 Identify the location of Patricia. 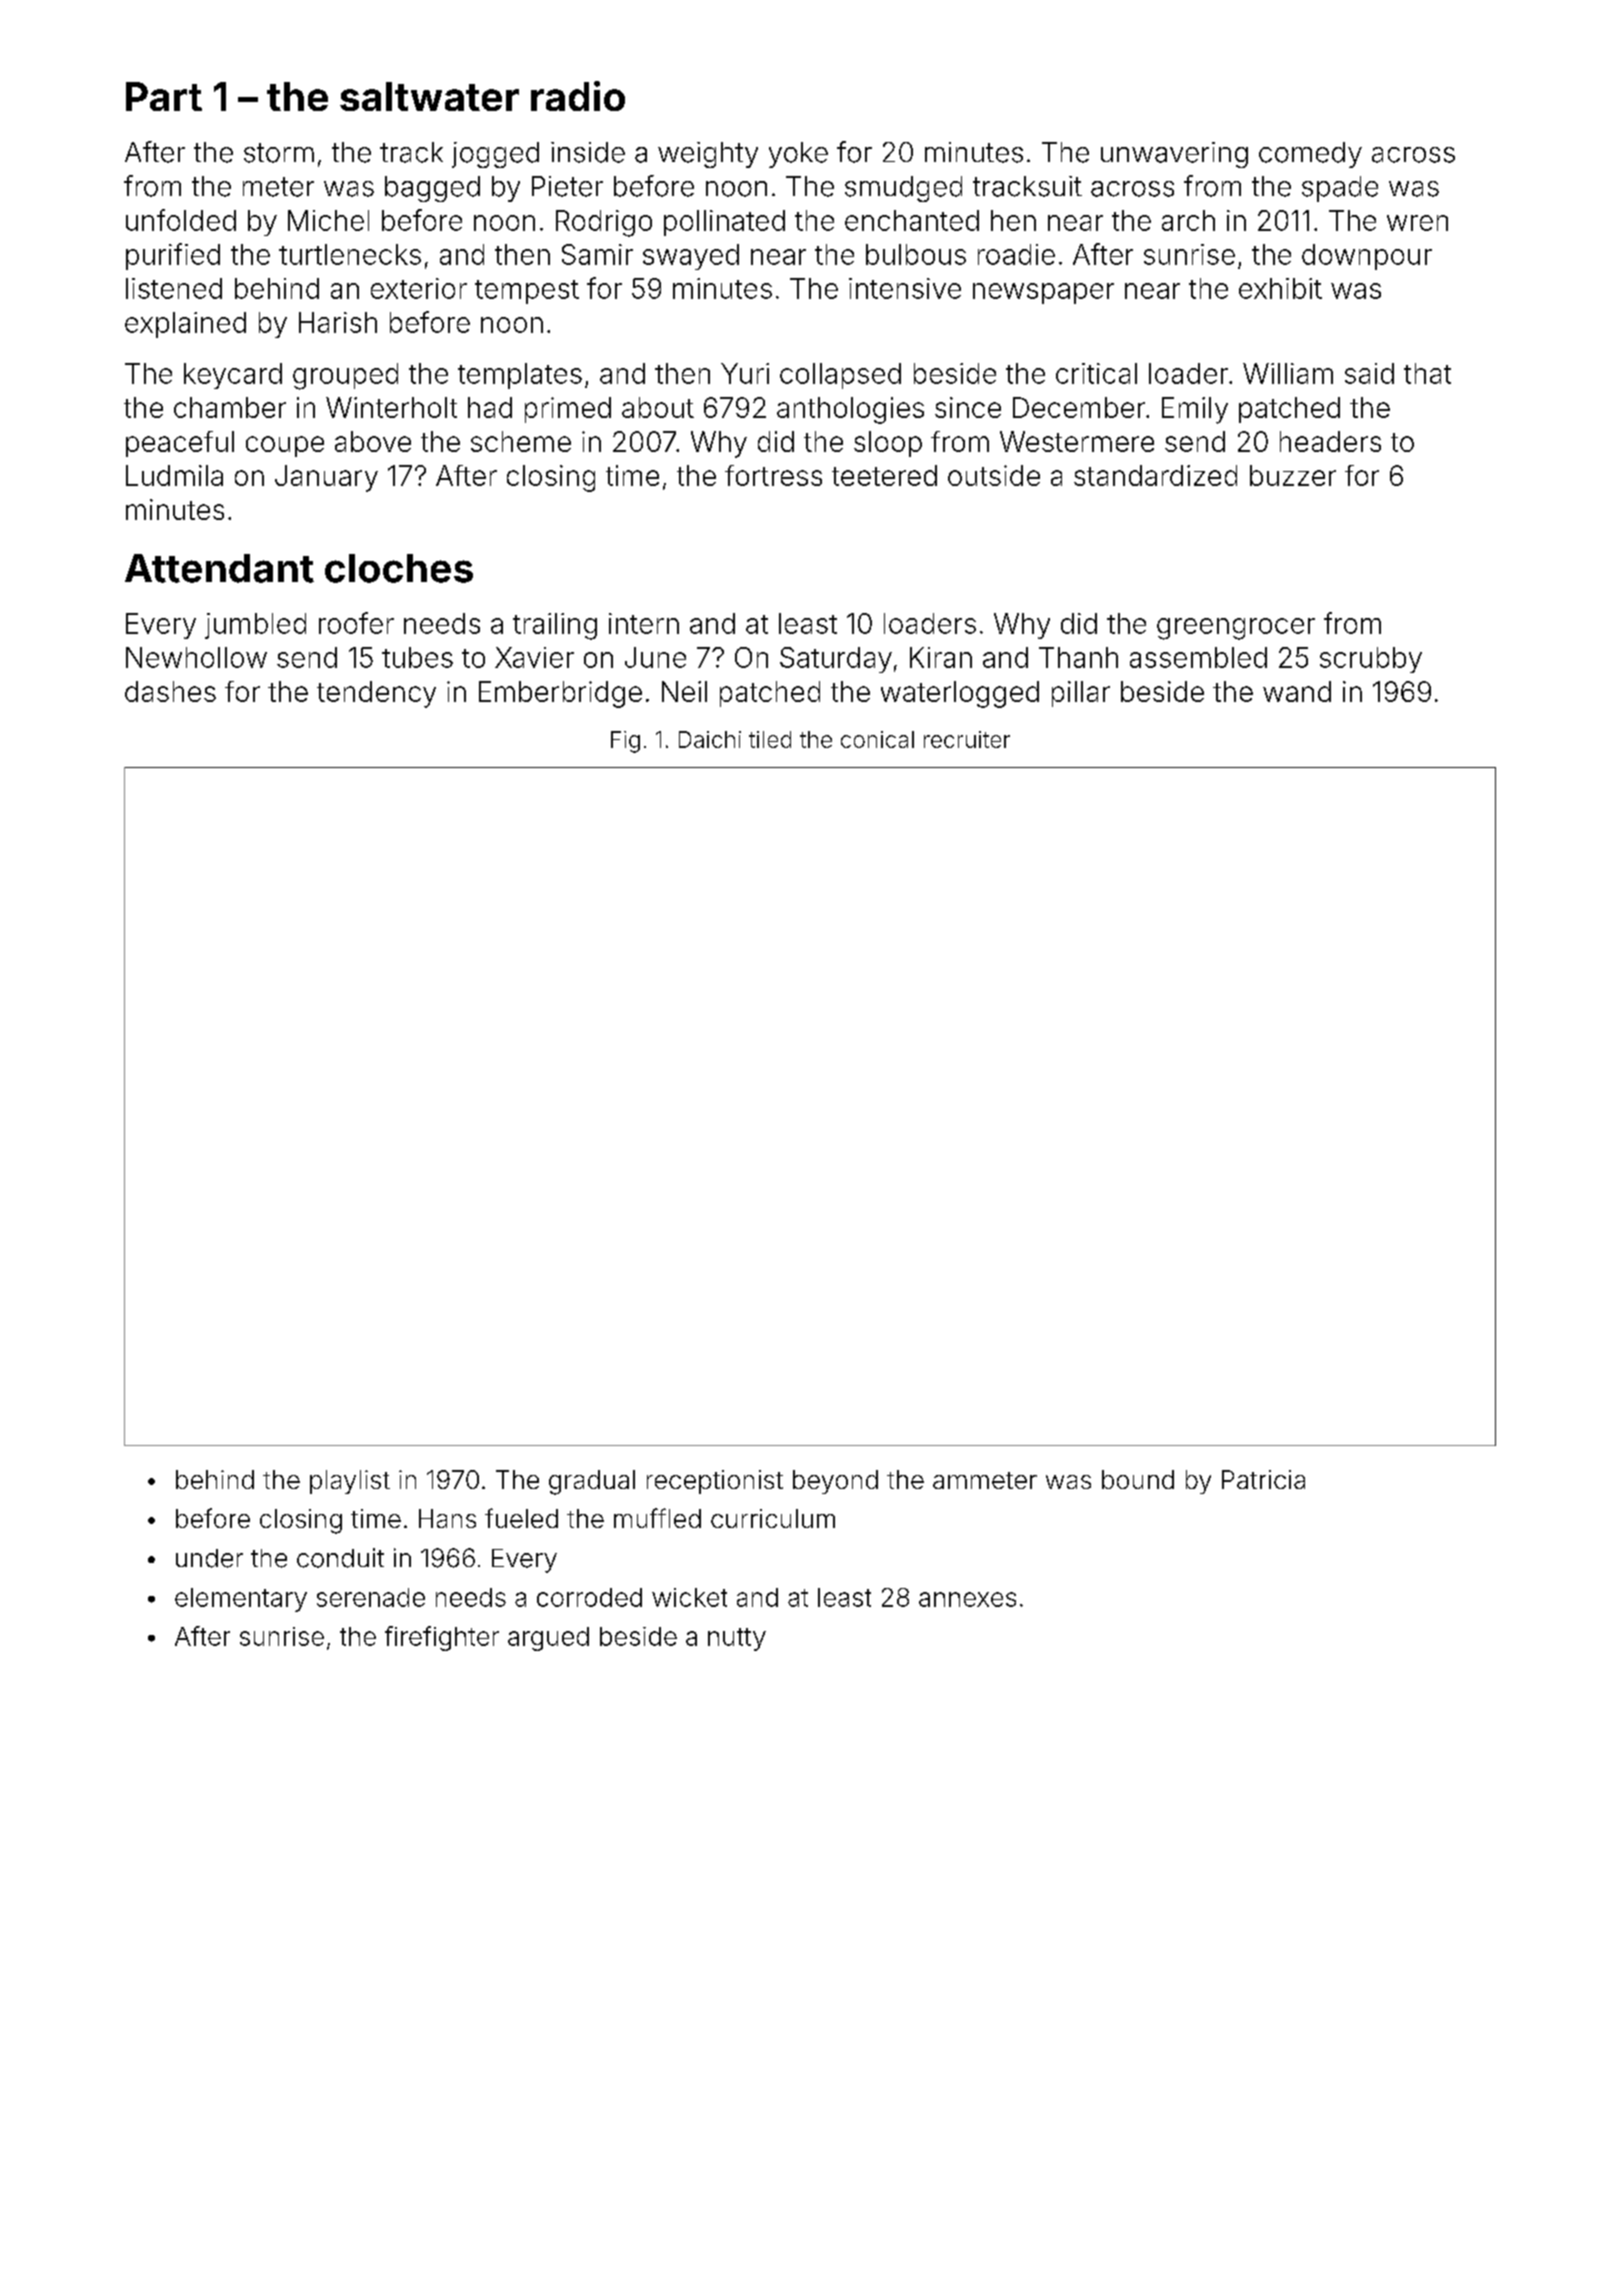
(1263, 1479).
